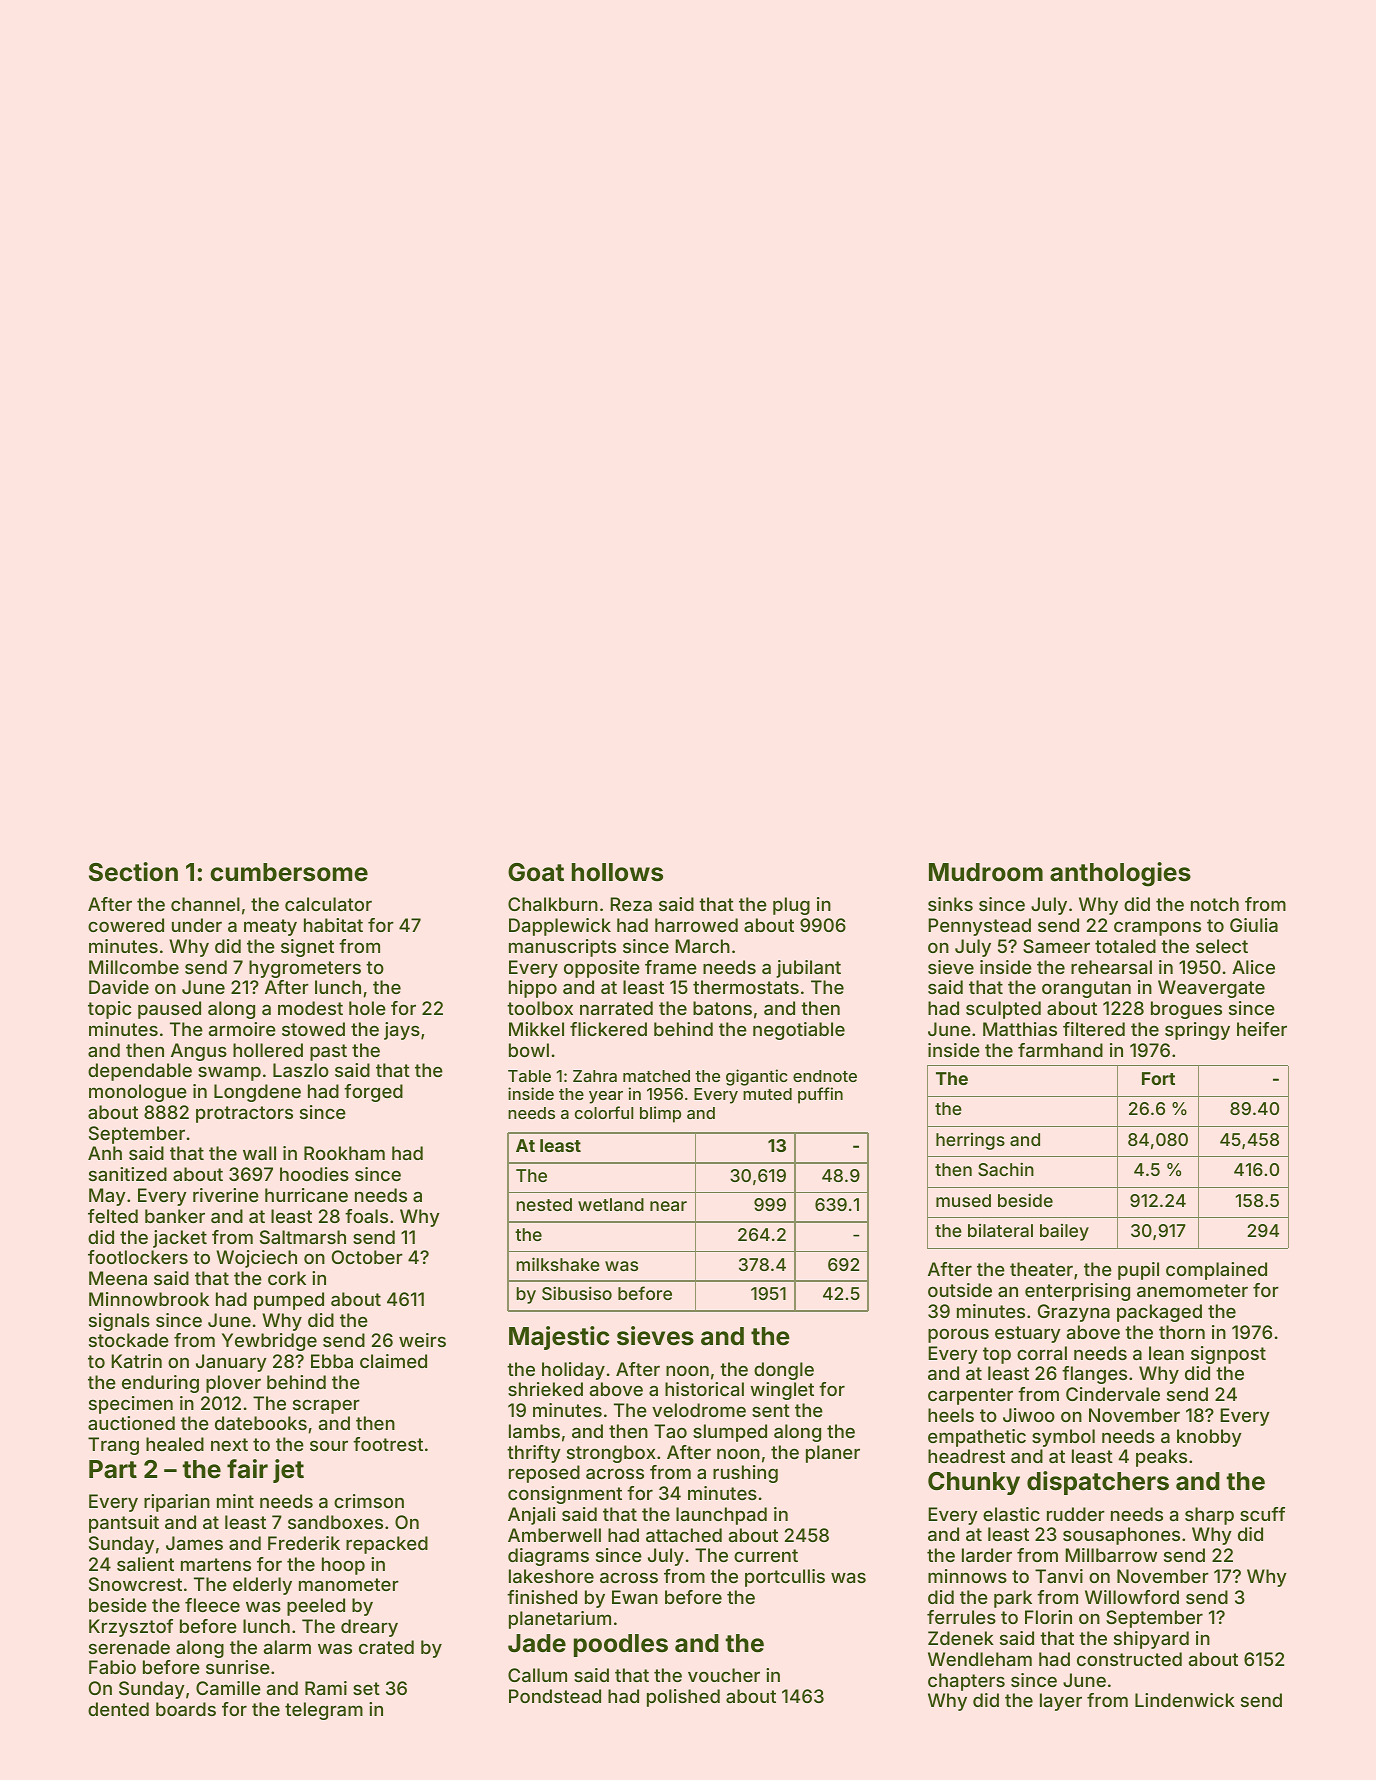  I want to click on Mudroom, so click(986, 872).
